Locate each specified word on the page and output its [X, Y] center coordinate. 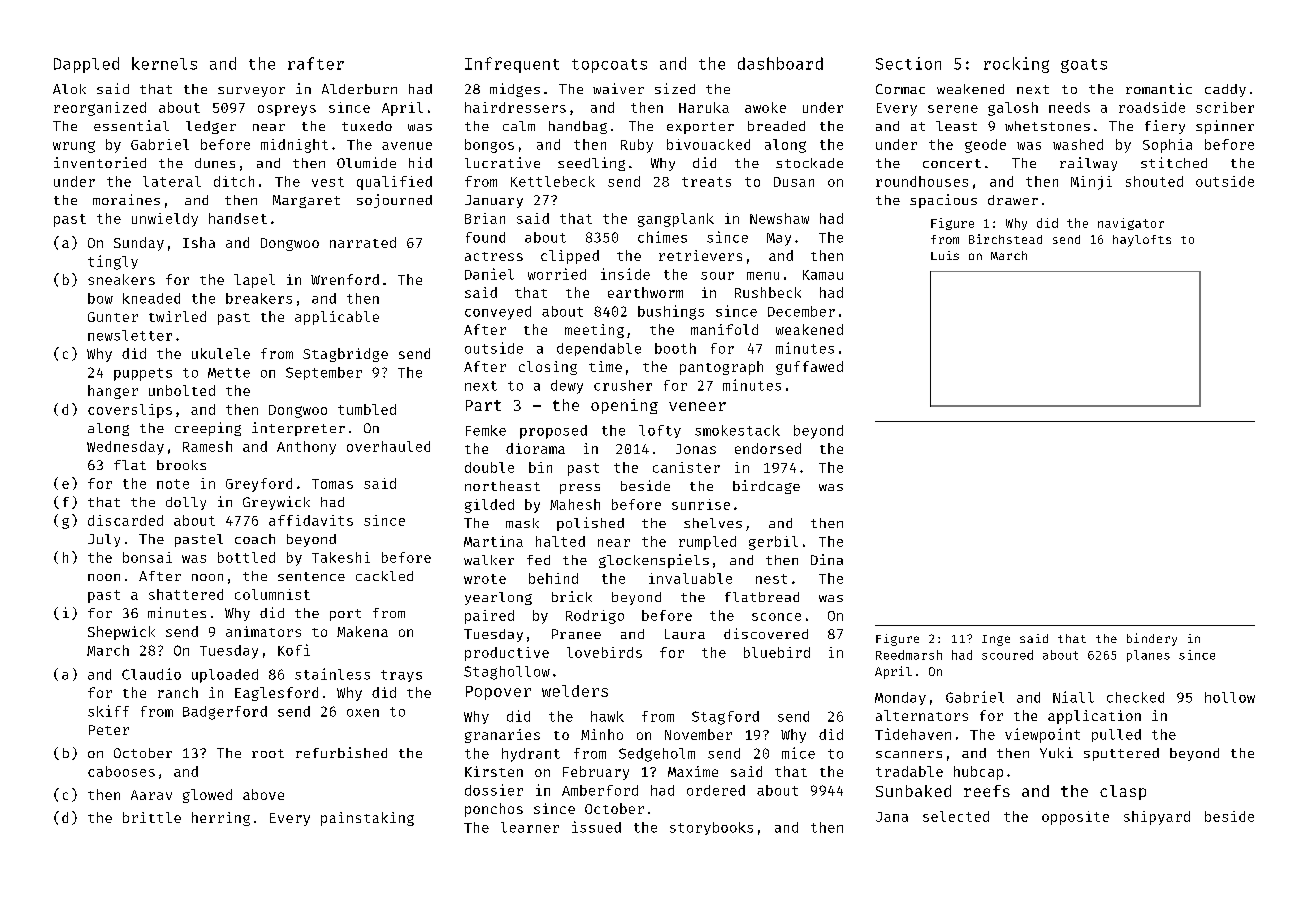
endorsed [768, 448]
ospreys [287, 110]
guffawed [809, 368]
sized [675, 88]
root [268, 753]
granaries [502, 736]
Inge [996, 640]
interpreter [298, 429]
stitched [1174, 162]
